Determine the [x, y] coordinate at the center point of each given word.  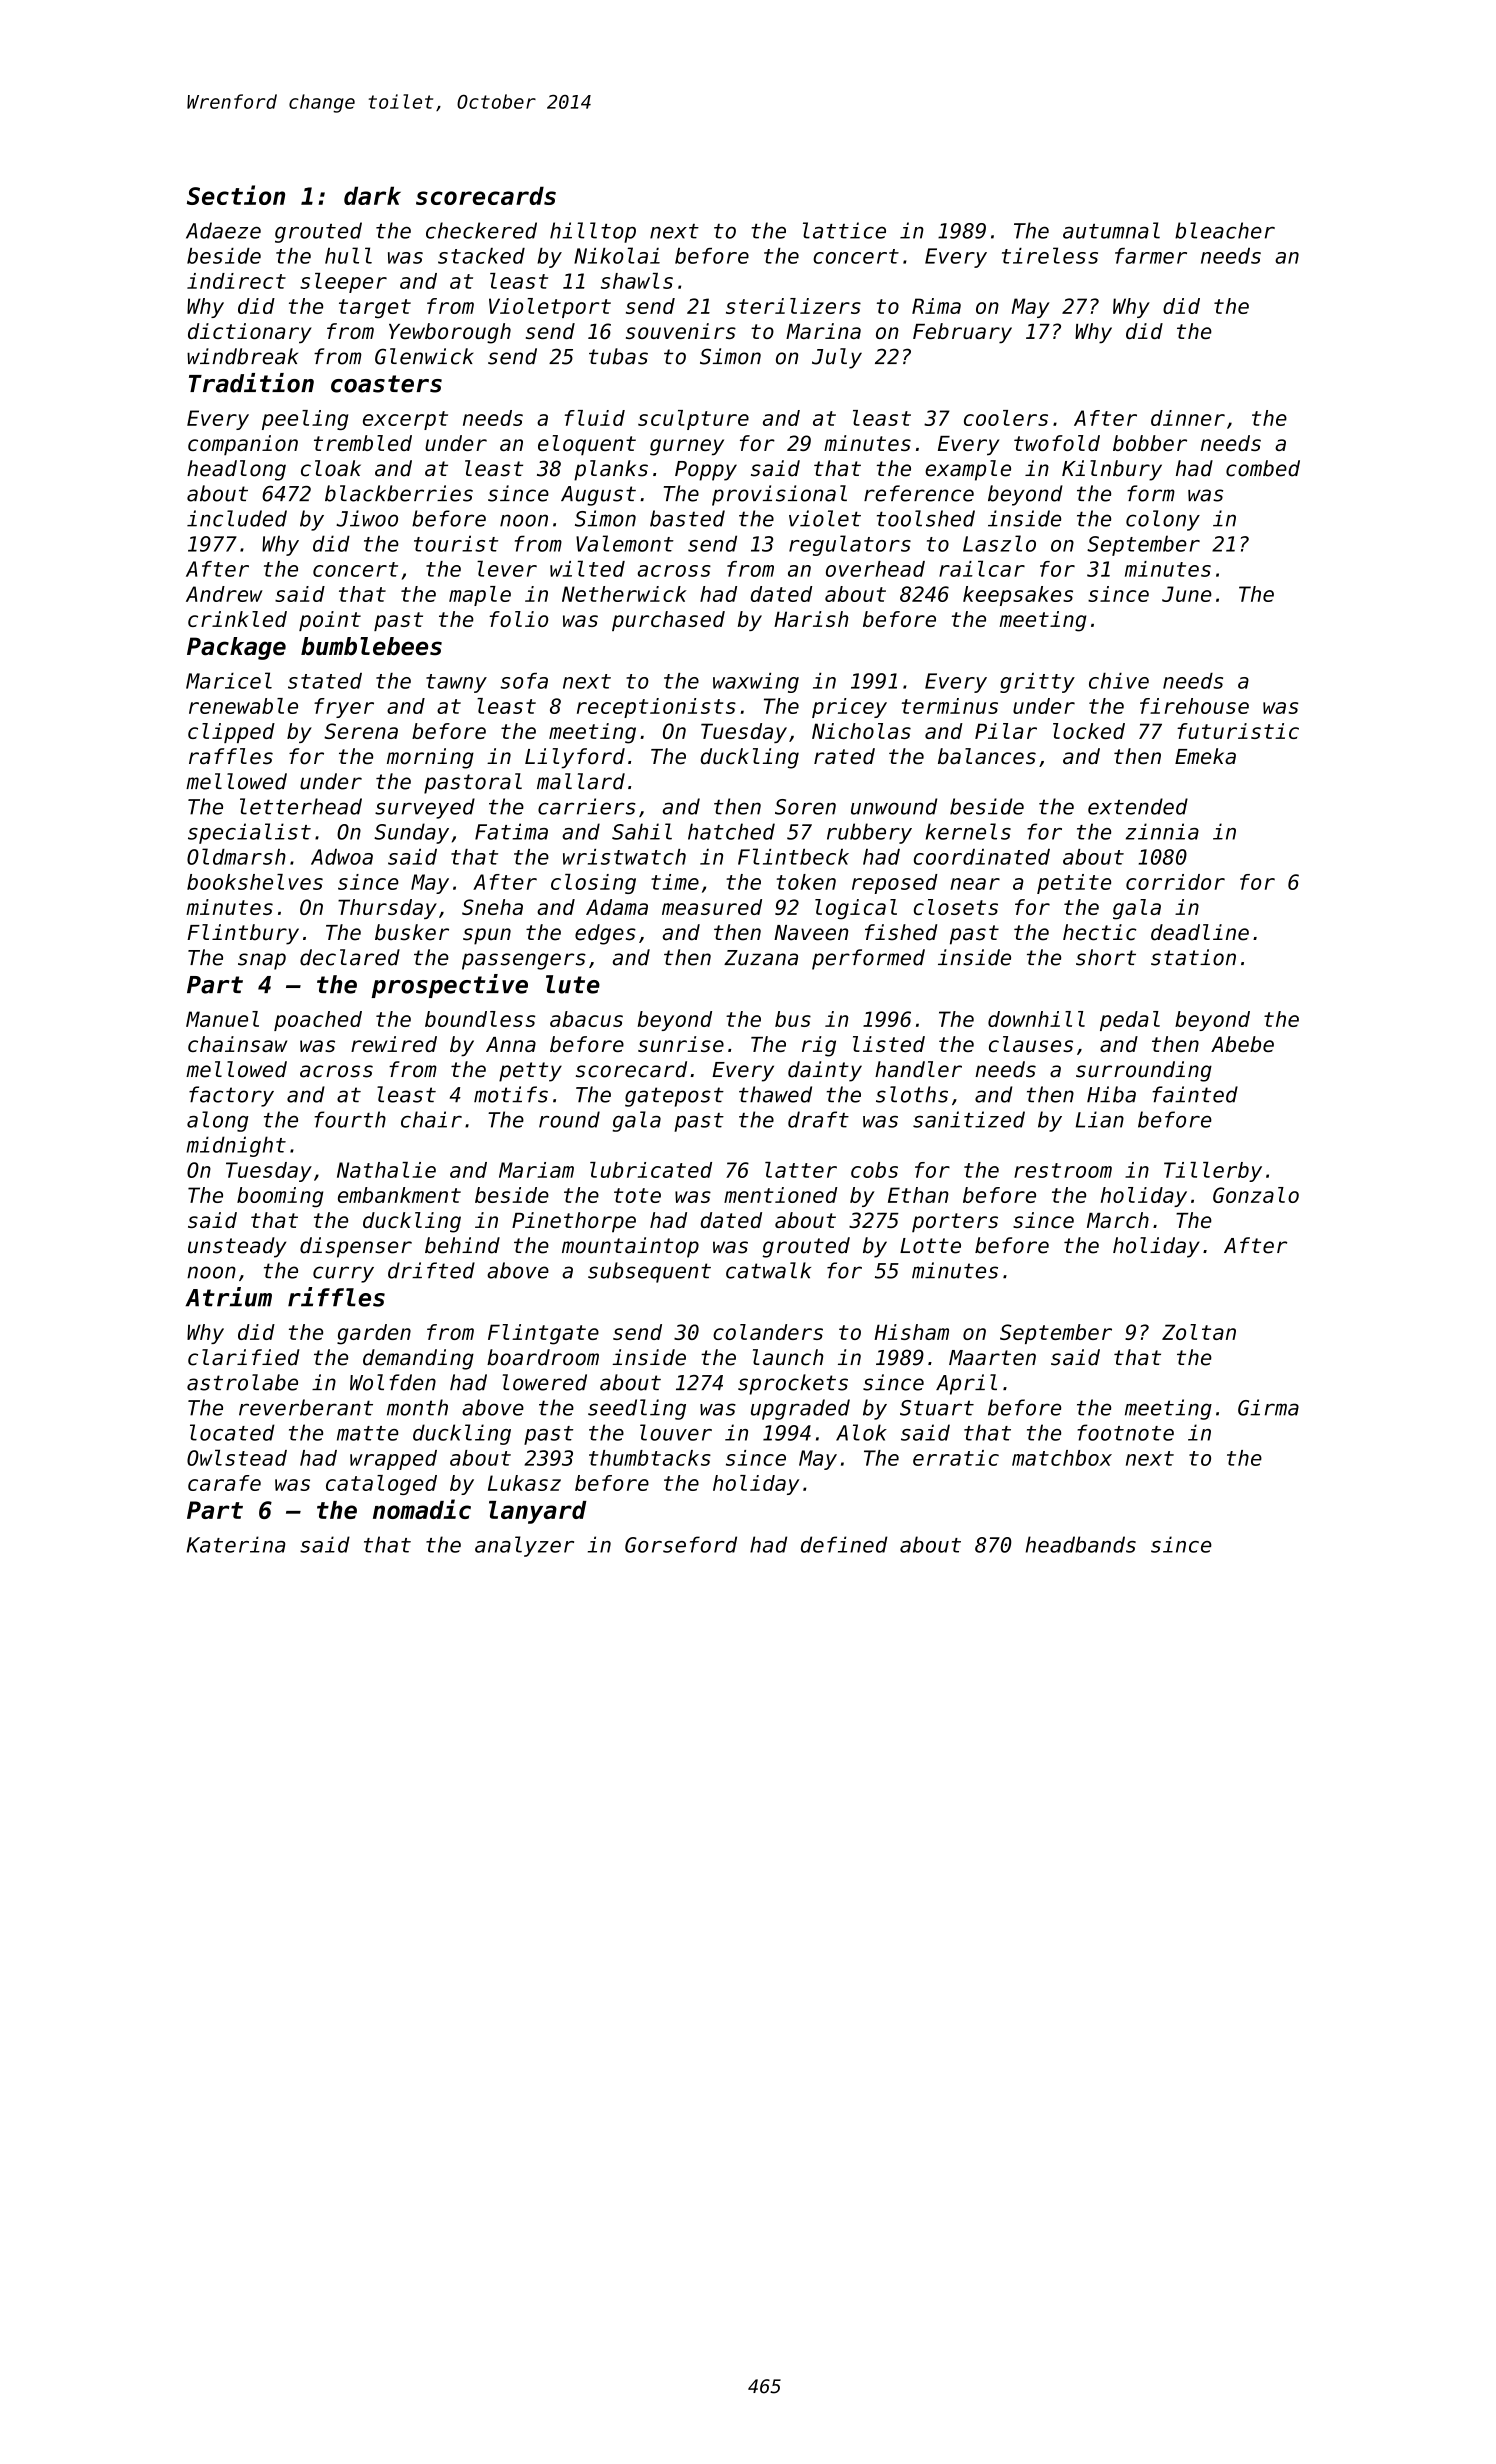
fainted [1195, 1094]
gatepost [674, 1097]
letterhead [301, 806]
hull [348, 255]
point [330, 621]
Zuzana [761, 958]
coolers [1006, 418]
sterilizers [793, 306]
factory [231, 1096]
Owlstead [237, 1457]
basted [687, 518]
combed [1263, 468]
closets [956, 907]
